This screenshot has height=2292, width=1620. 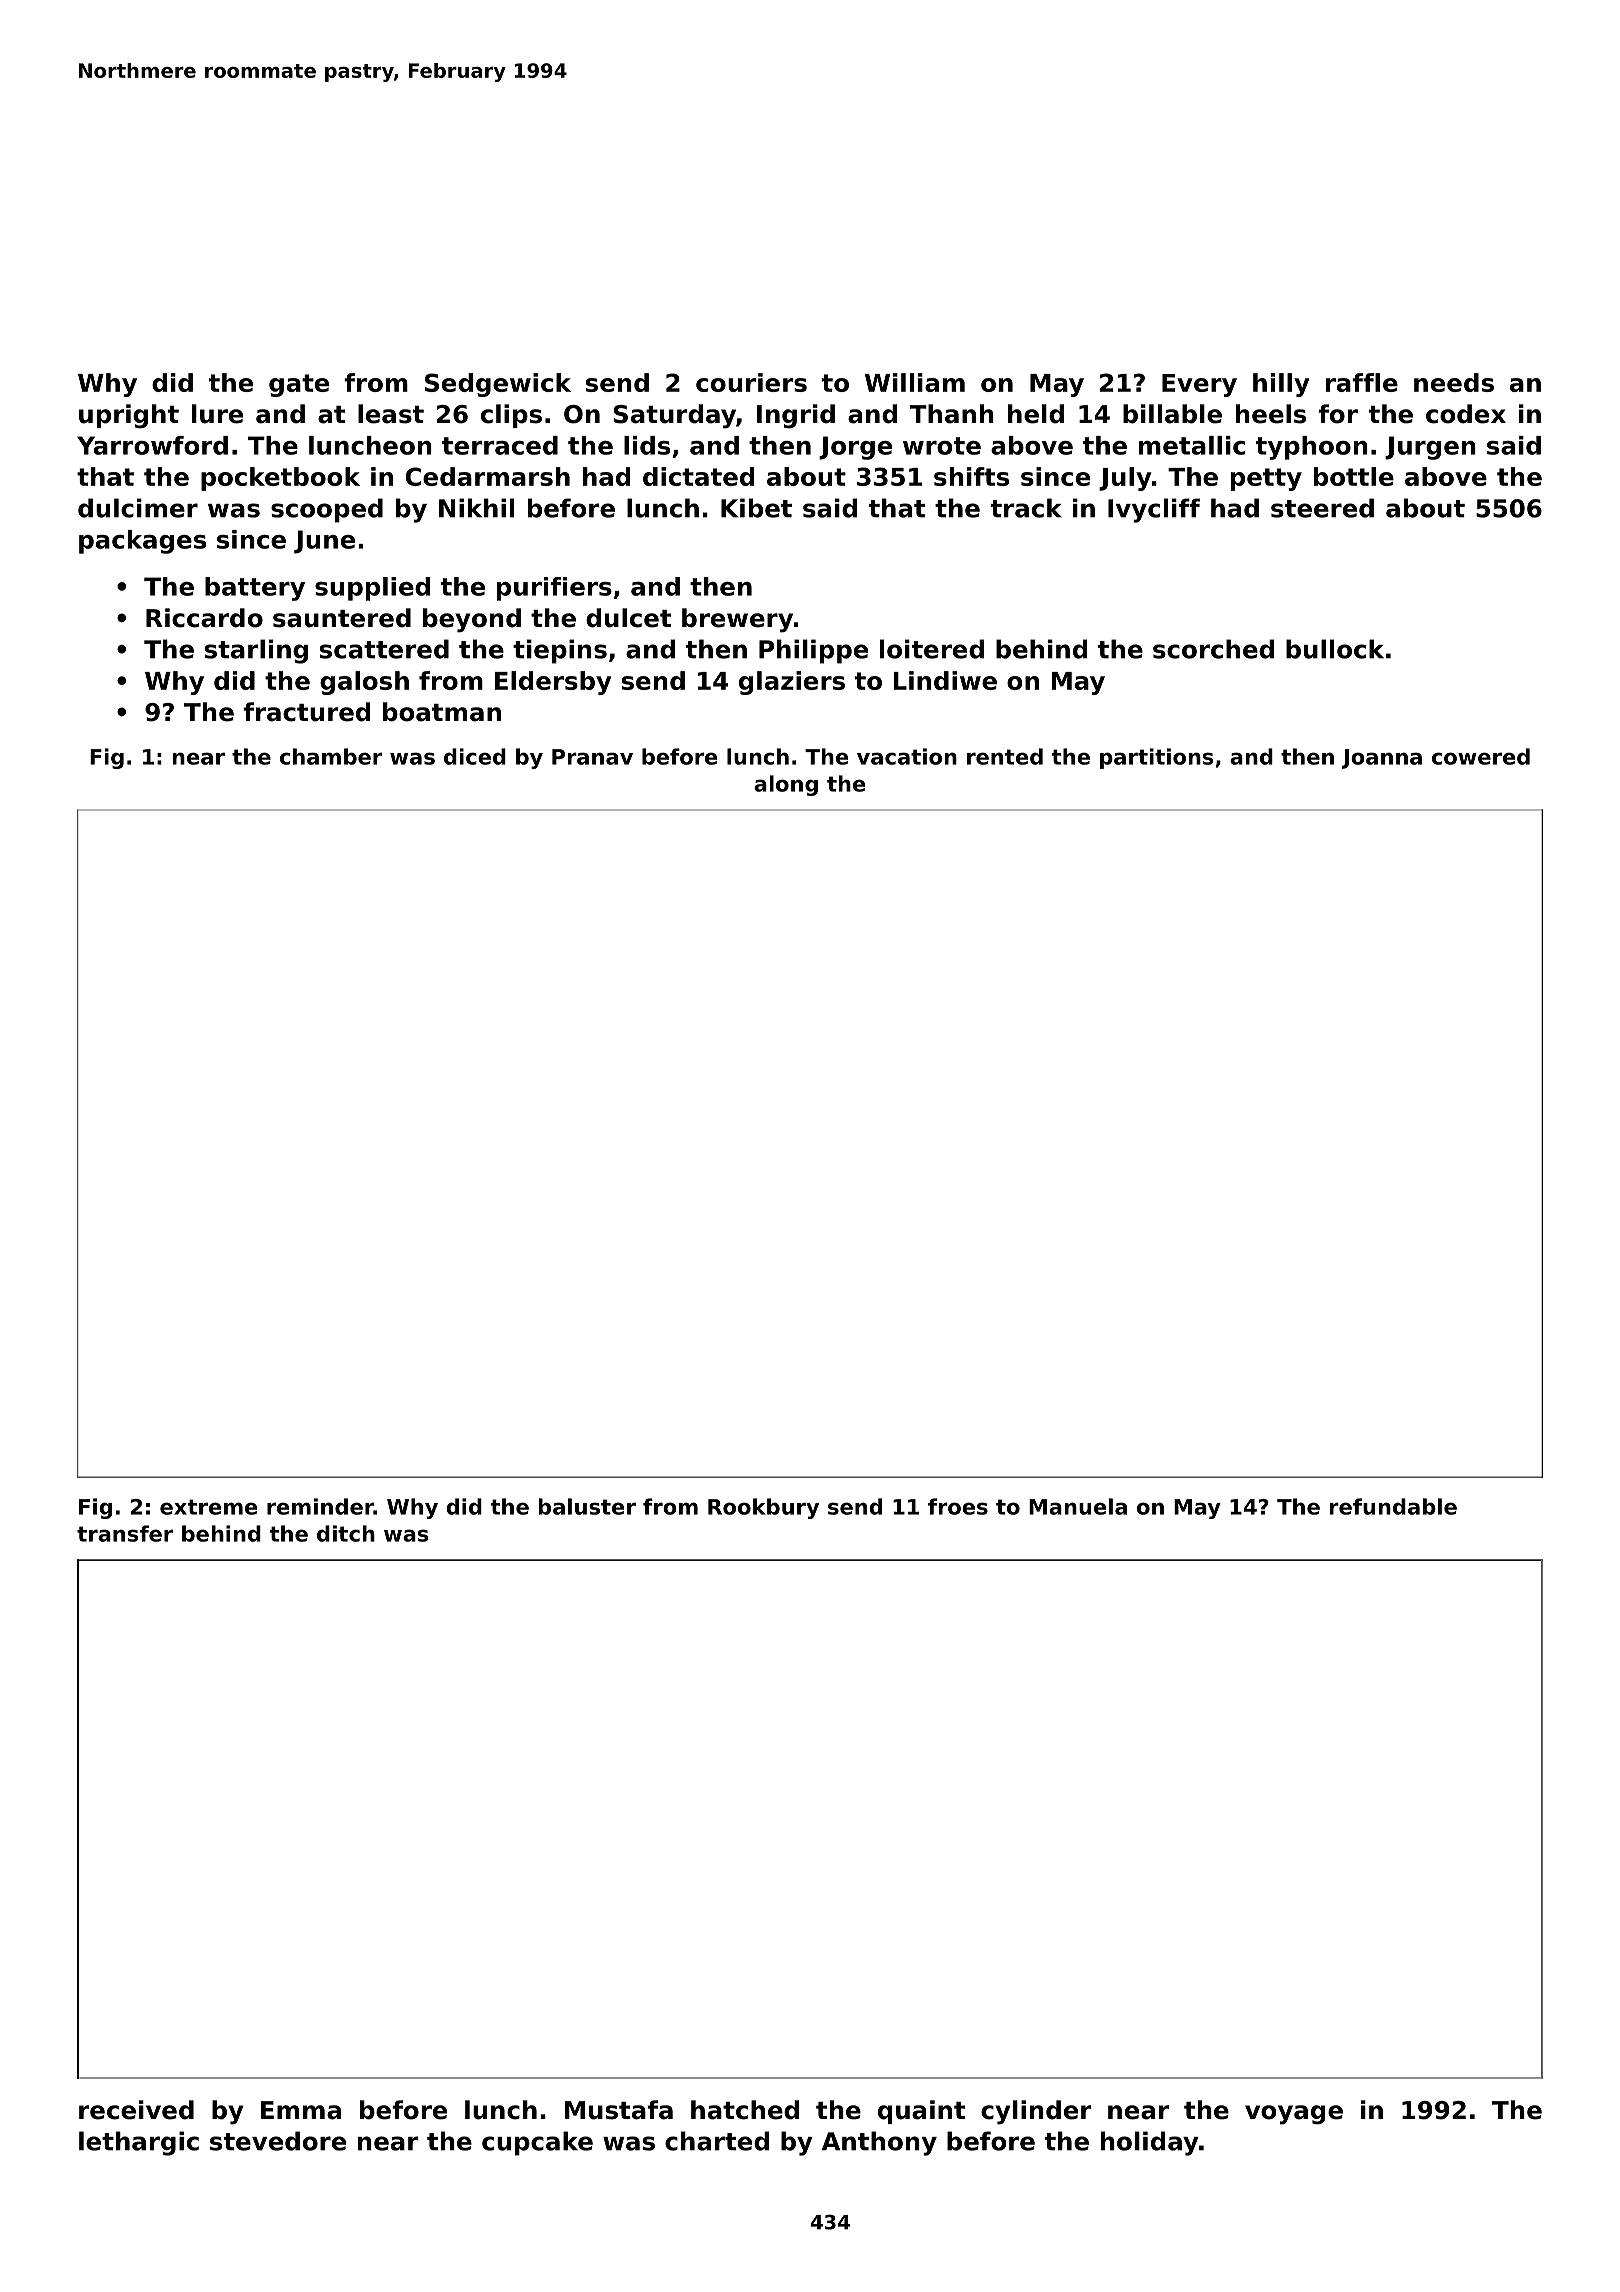 I want to click on froes, so click(x=958, y=1506).
